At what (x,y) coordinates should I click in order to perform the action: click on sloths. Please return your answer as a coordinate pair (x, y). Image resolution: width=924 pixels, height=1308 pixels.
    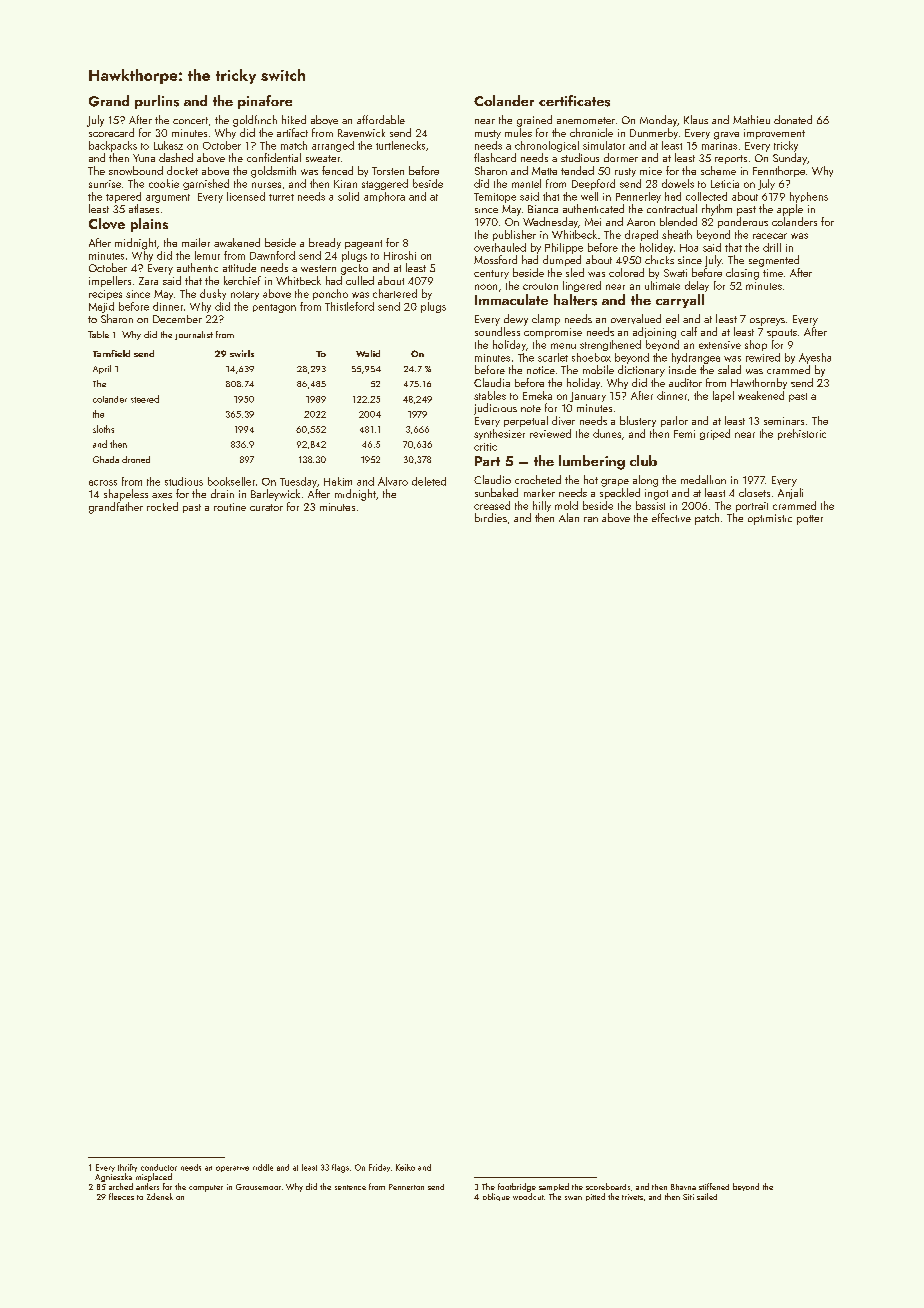
    Looking at the image, I should click on (103, 429).
